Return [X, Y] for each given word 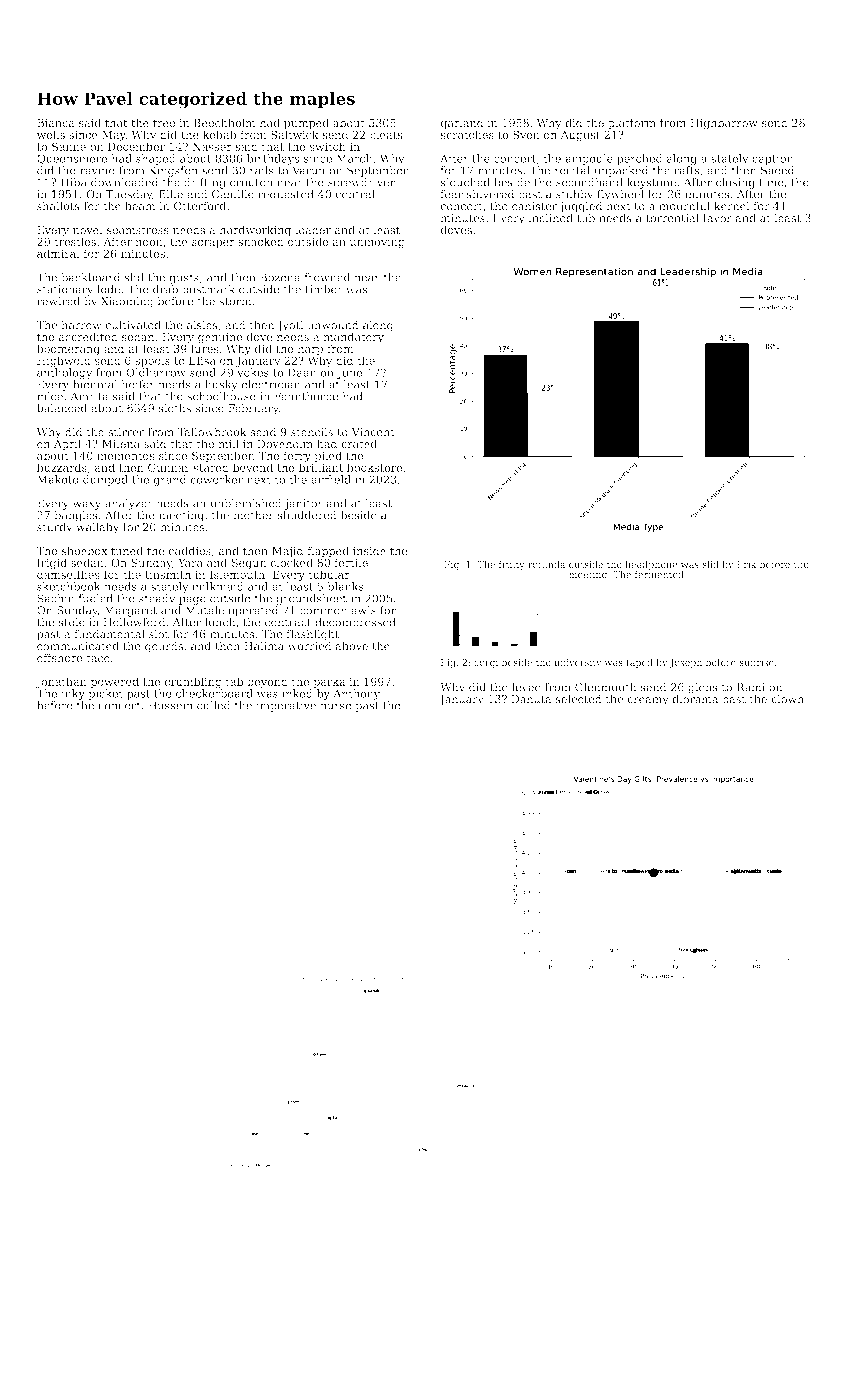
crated [359, 443]
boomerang [68, 350]
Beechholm [225, 122]
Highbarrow [724, 124]
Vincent [373, 432]
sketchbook [69, 586]
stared [211, 467]
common [323, 611]
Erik [747, 564]
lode [108, 289]
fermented [659, 574]
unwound [333, 325]
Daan [302, 372]
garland [462, 124]
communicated [78, 646]
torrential [672, 218]
